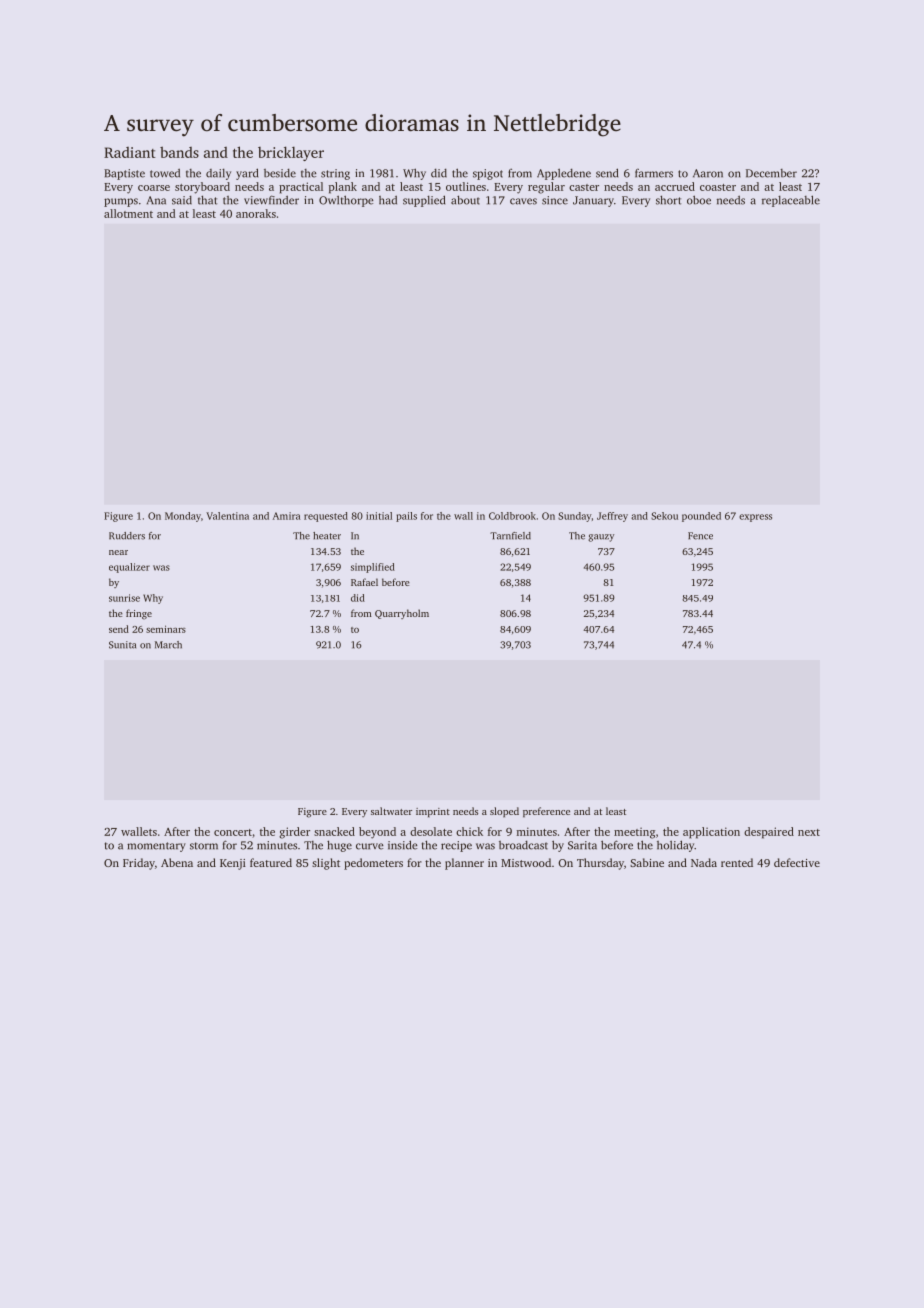 This screenshot has height=1308, width=924. Describe the element at coordinates (124, 174) in the screenshot. I see `Baptiste` at that location.
